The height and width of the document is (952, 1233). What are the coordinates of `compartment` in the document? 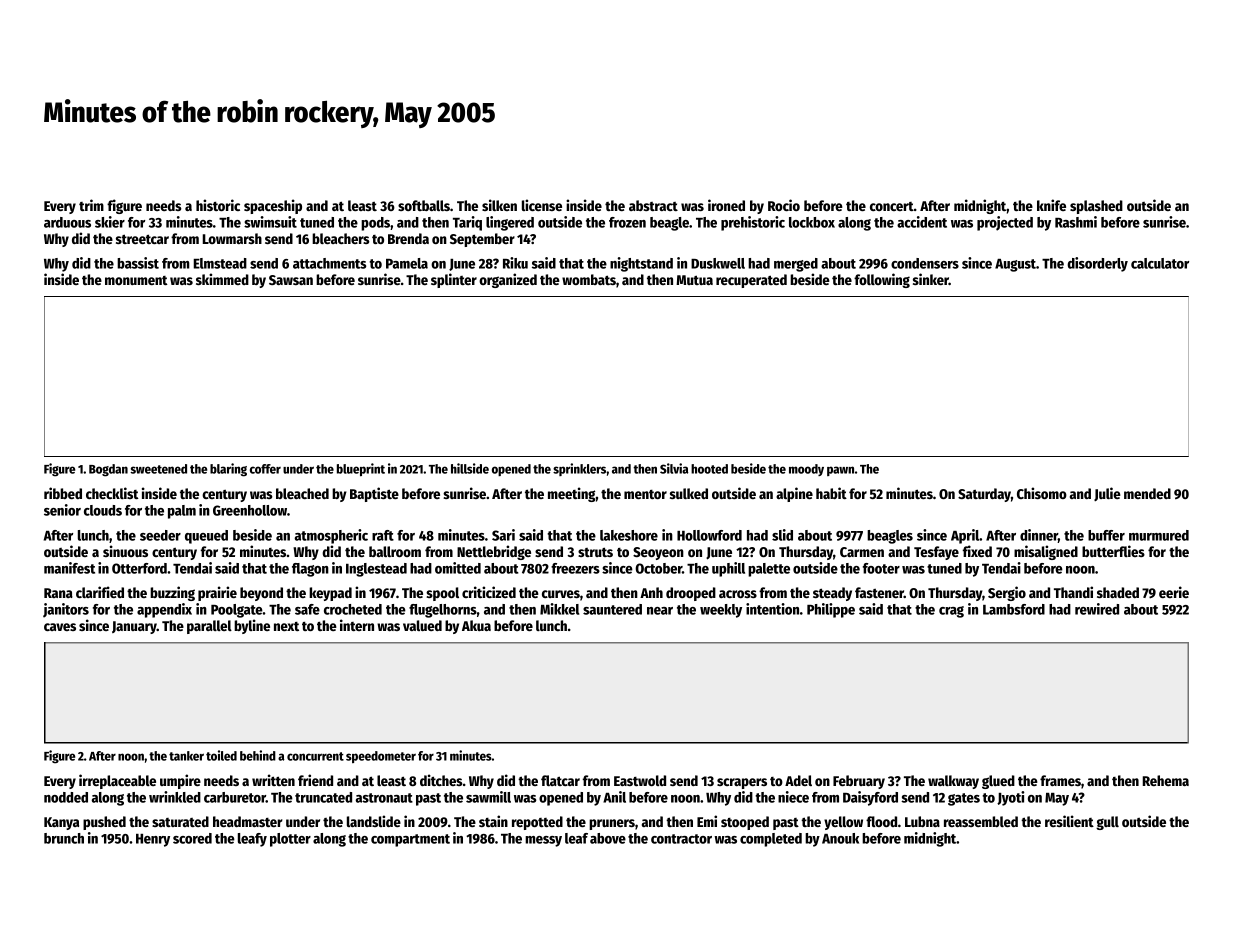 It's located at (410, 840).
